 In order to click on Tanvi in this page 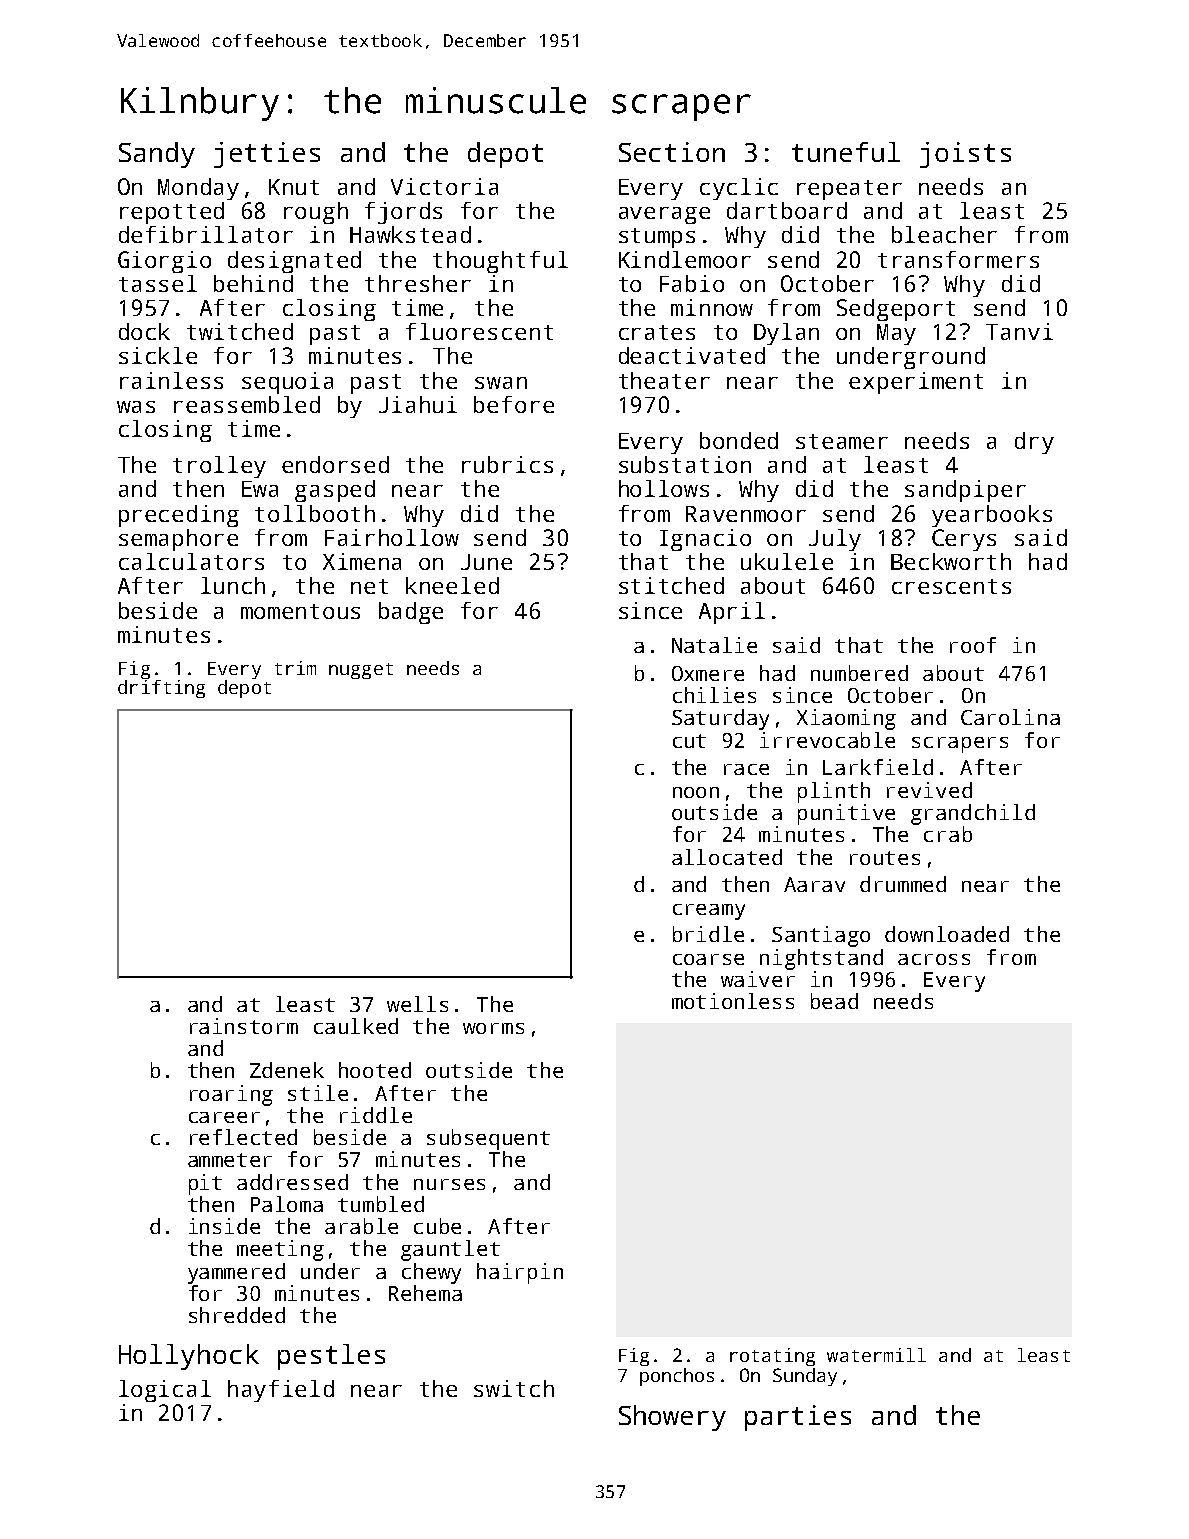, I will do `click(1019, 331)`.
